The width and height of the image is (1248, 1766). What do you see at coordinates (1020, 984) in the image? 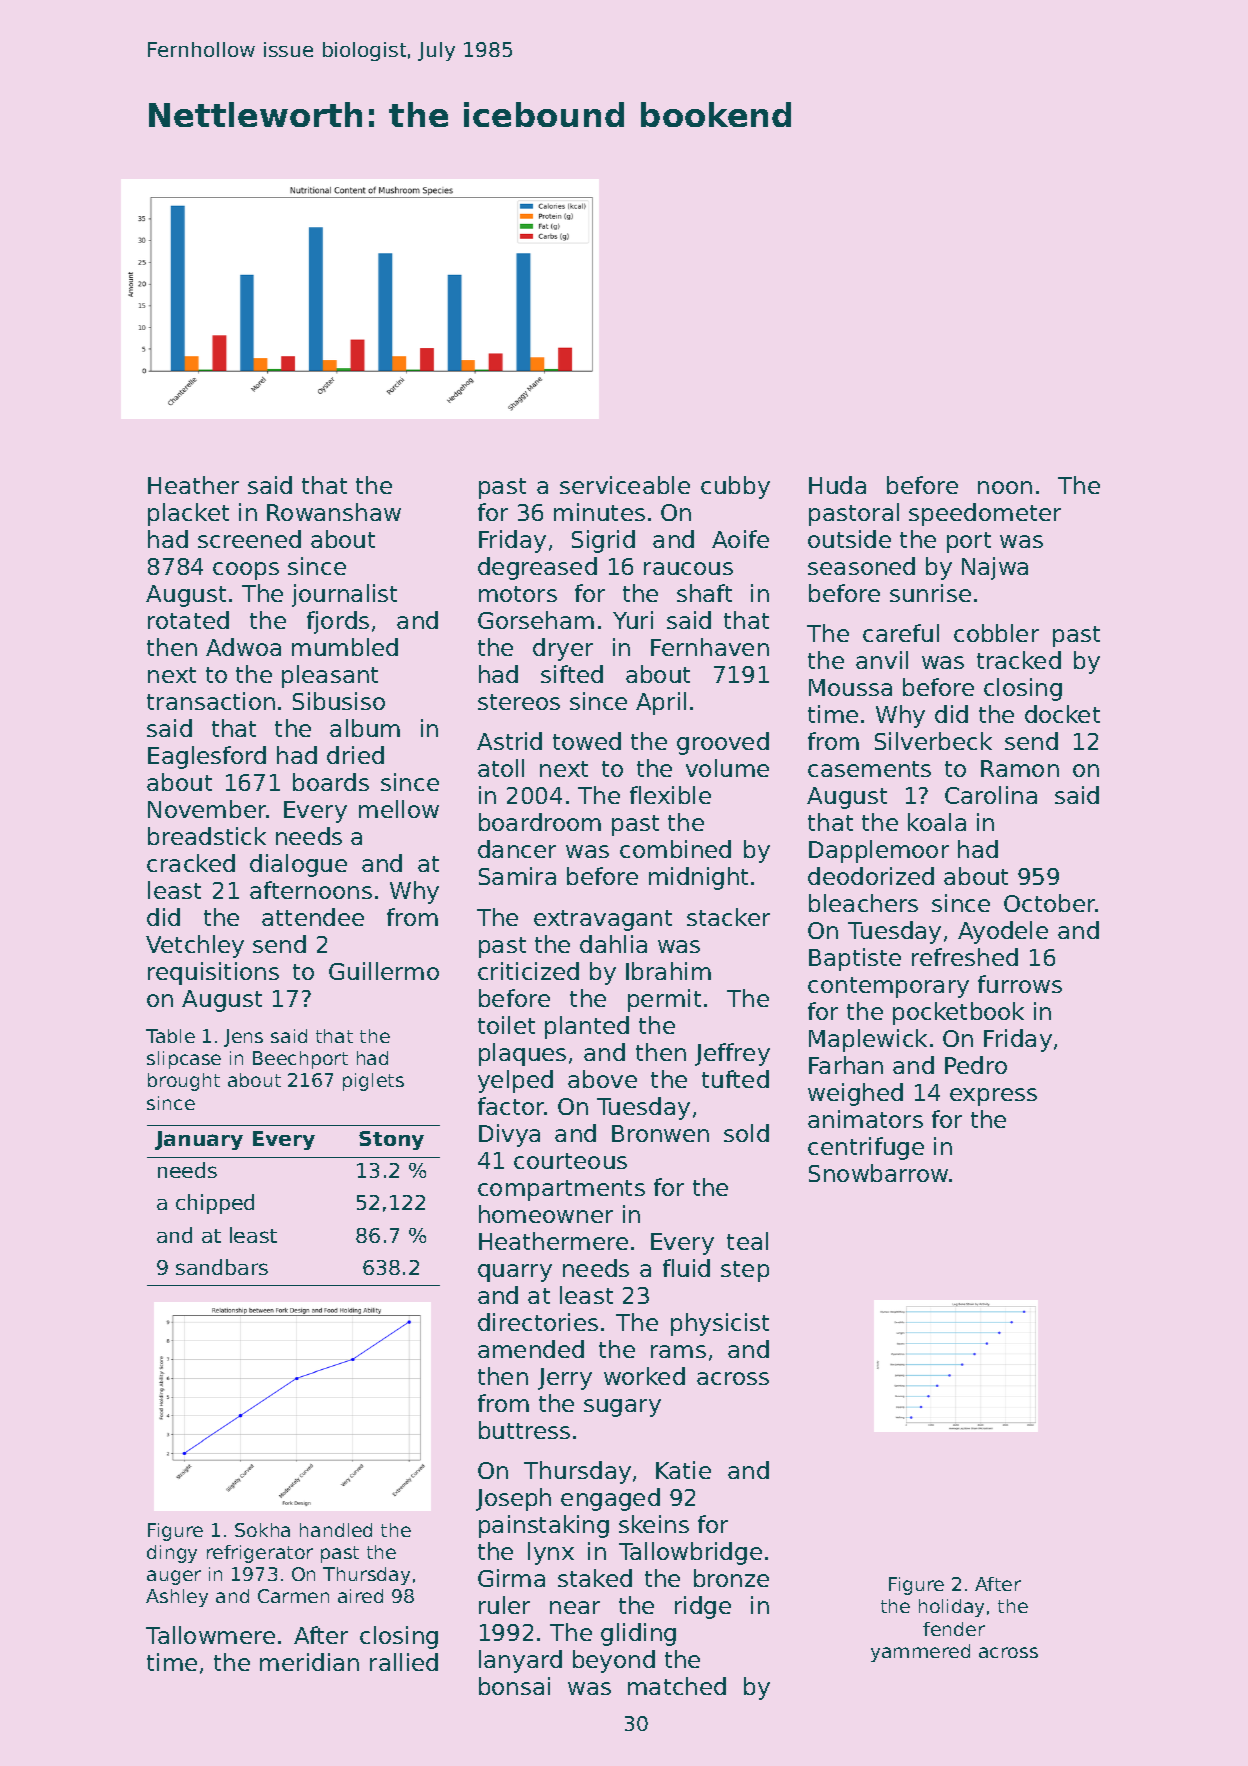
I see `furrows` at bounding box center [1020, 984].
